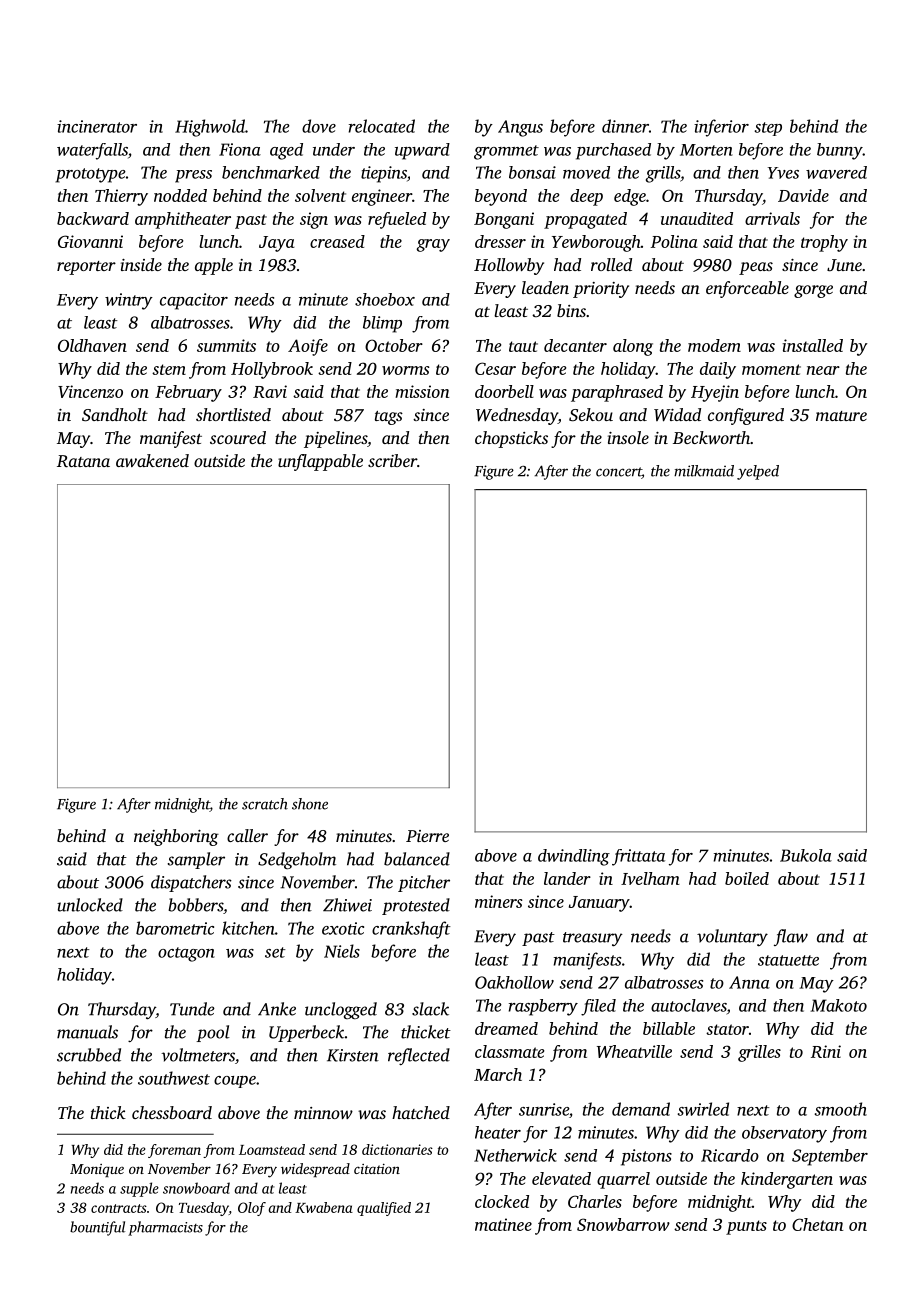 The height and width of the image is (1314, 924). I want to click on scratch, so click(265, 804).
